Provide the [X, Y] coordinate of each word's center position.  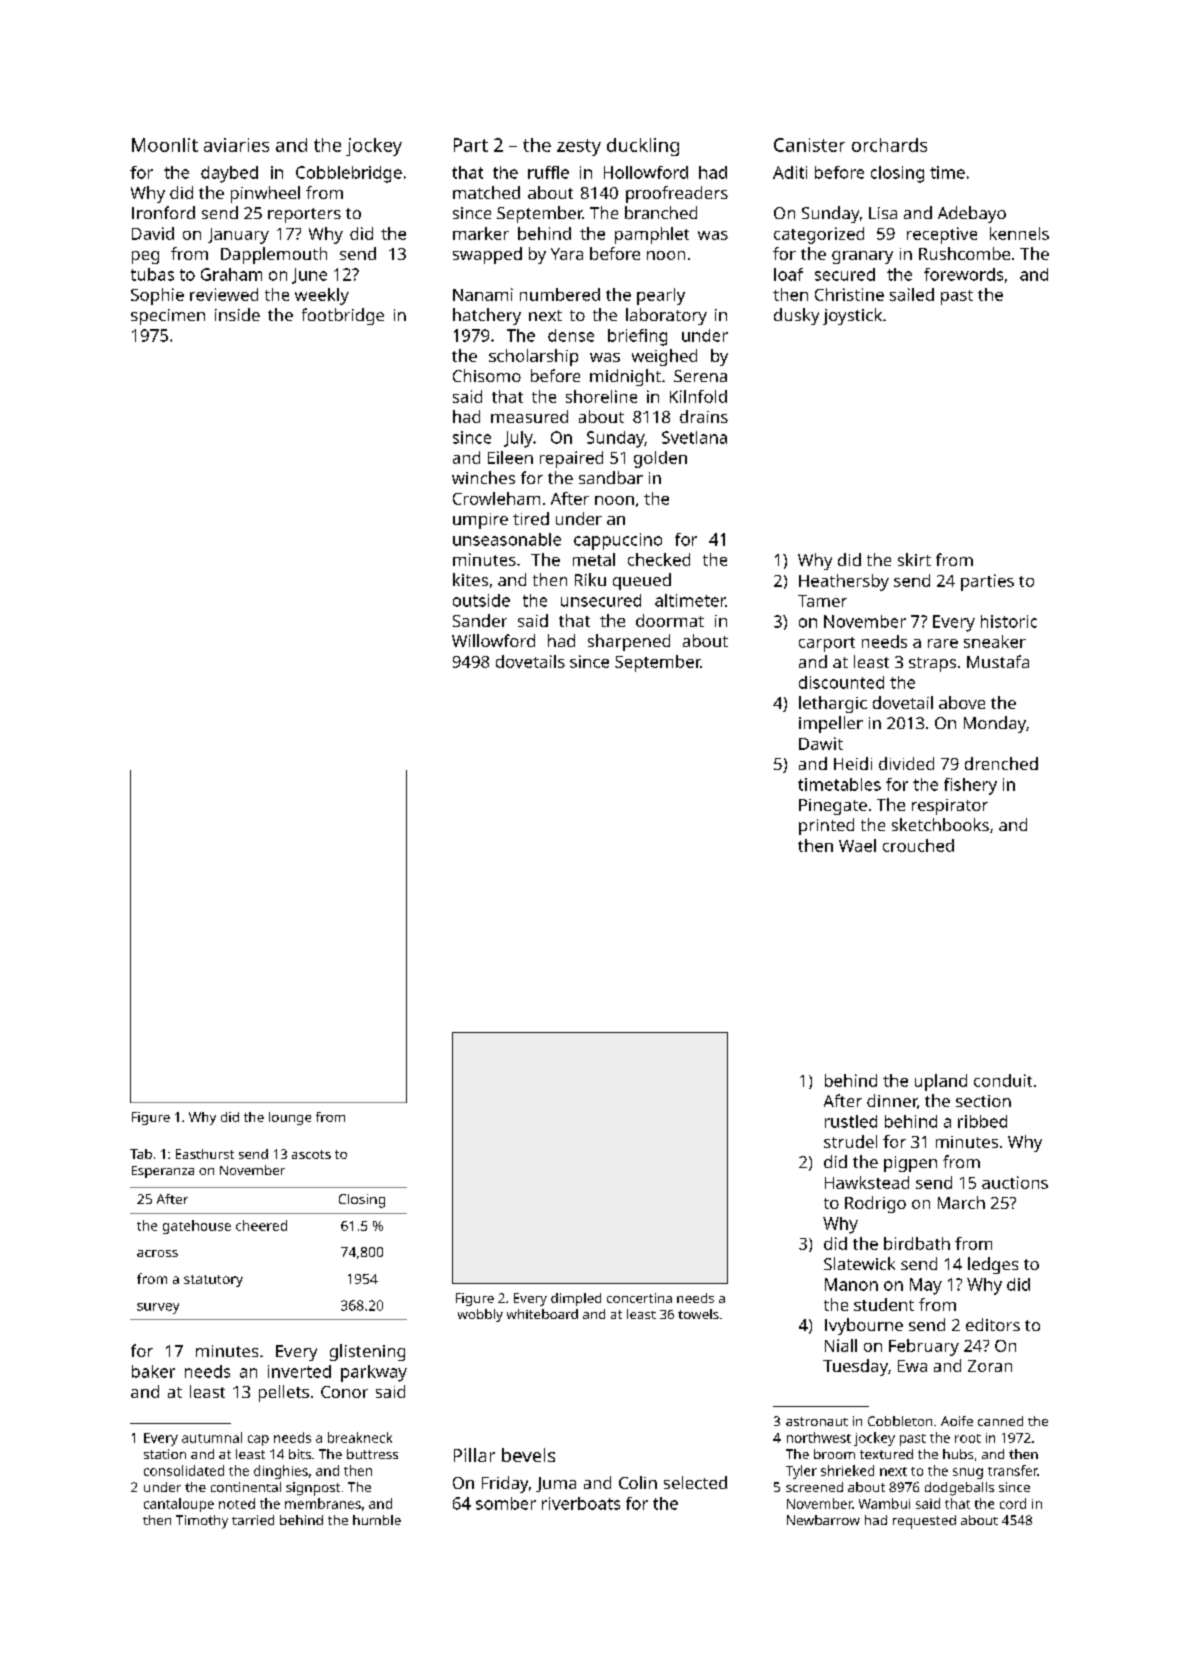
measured [529, 416]
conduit [1003, 1080]
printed [826, 826]
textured [886, 1454]
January [238, 236]
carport [827, 644]
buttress [372, 1454]
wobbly [480, 1315]
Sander [480, 620]
